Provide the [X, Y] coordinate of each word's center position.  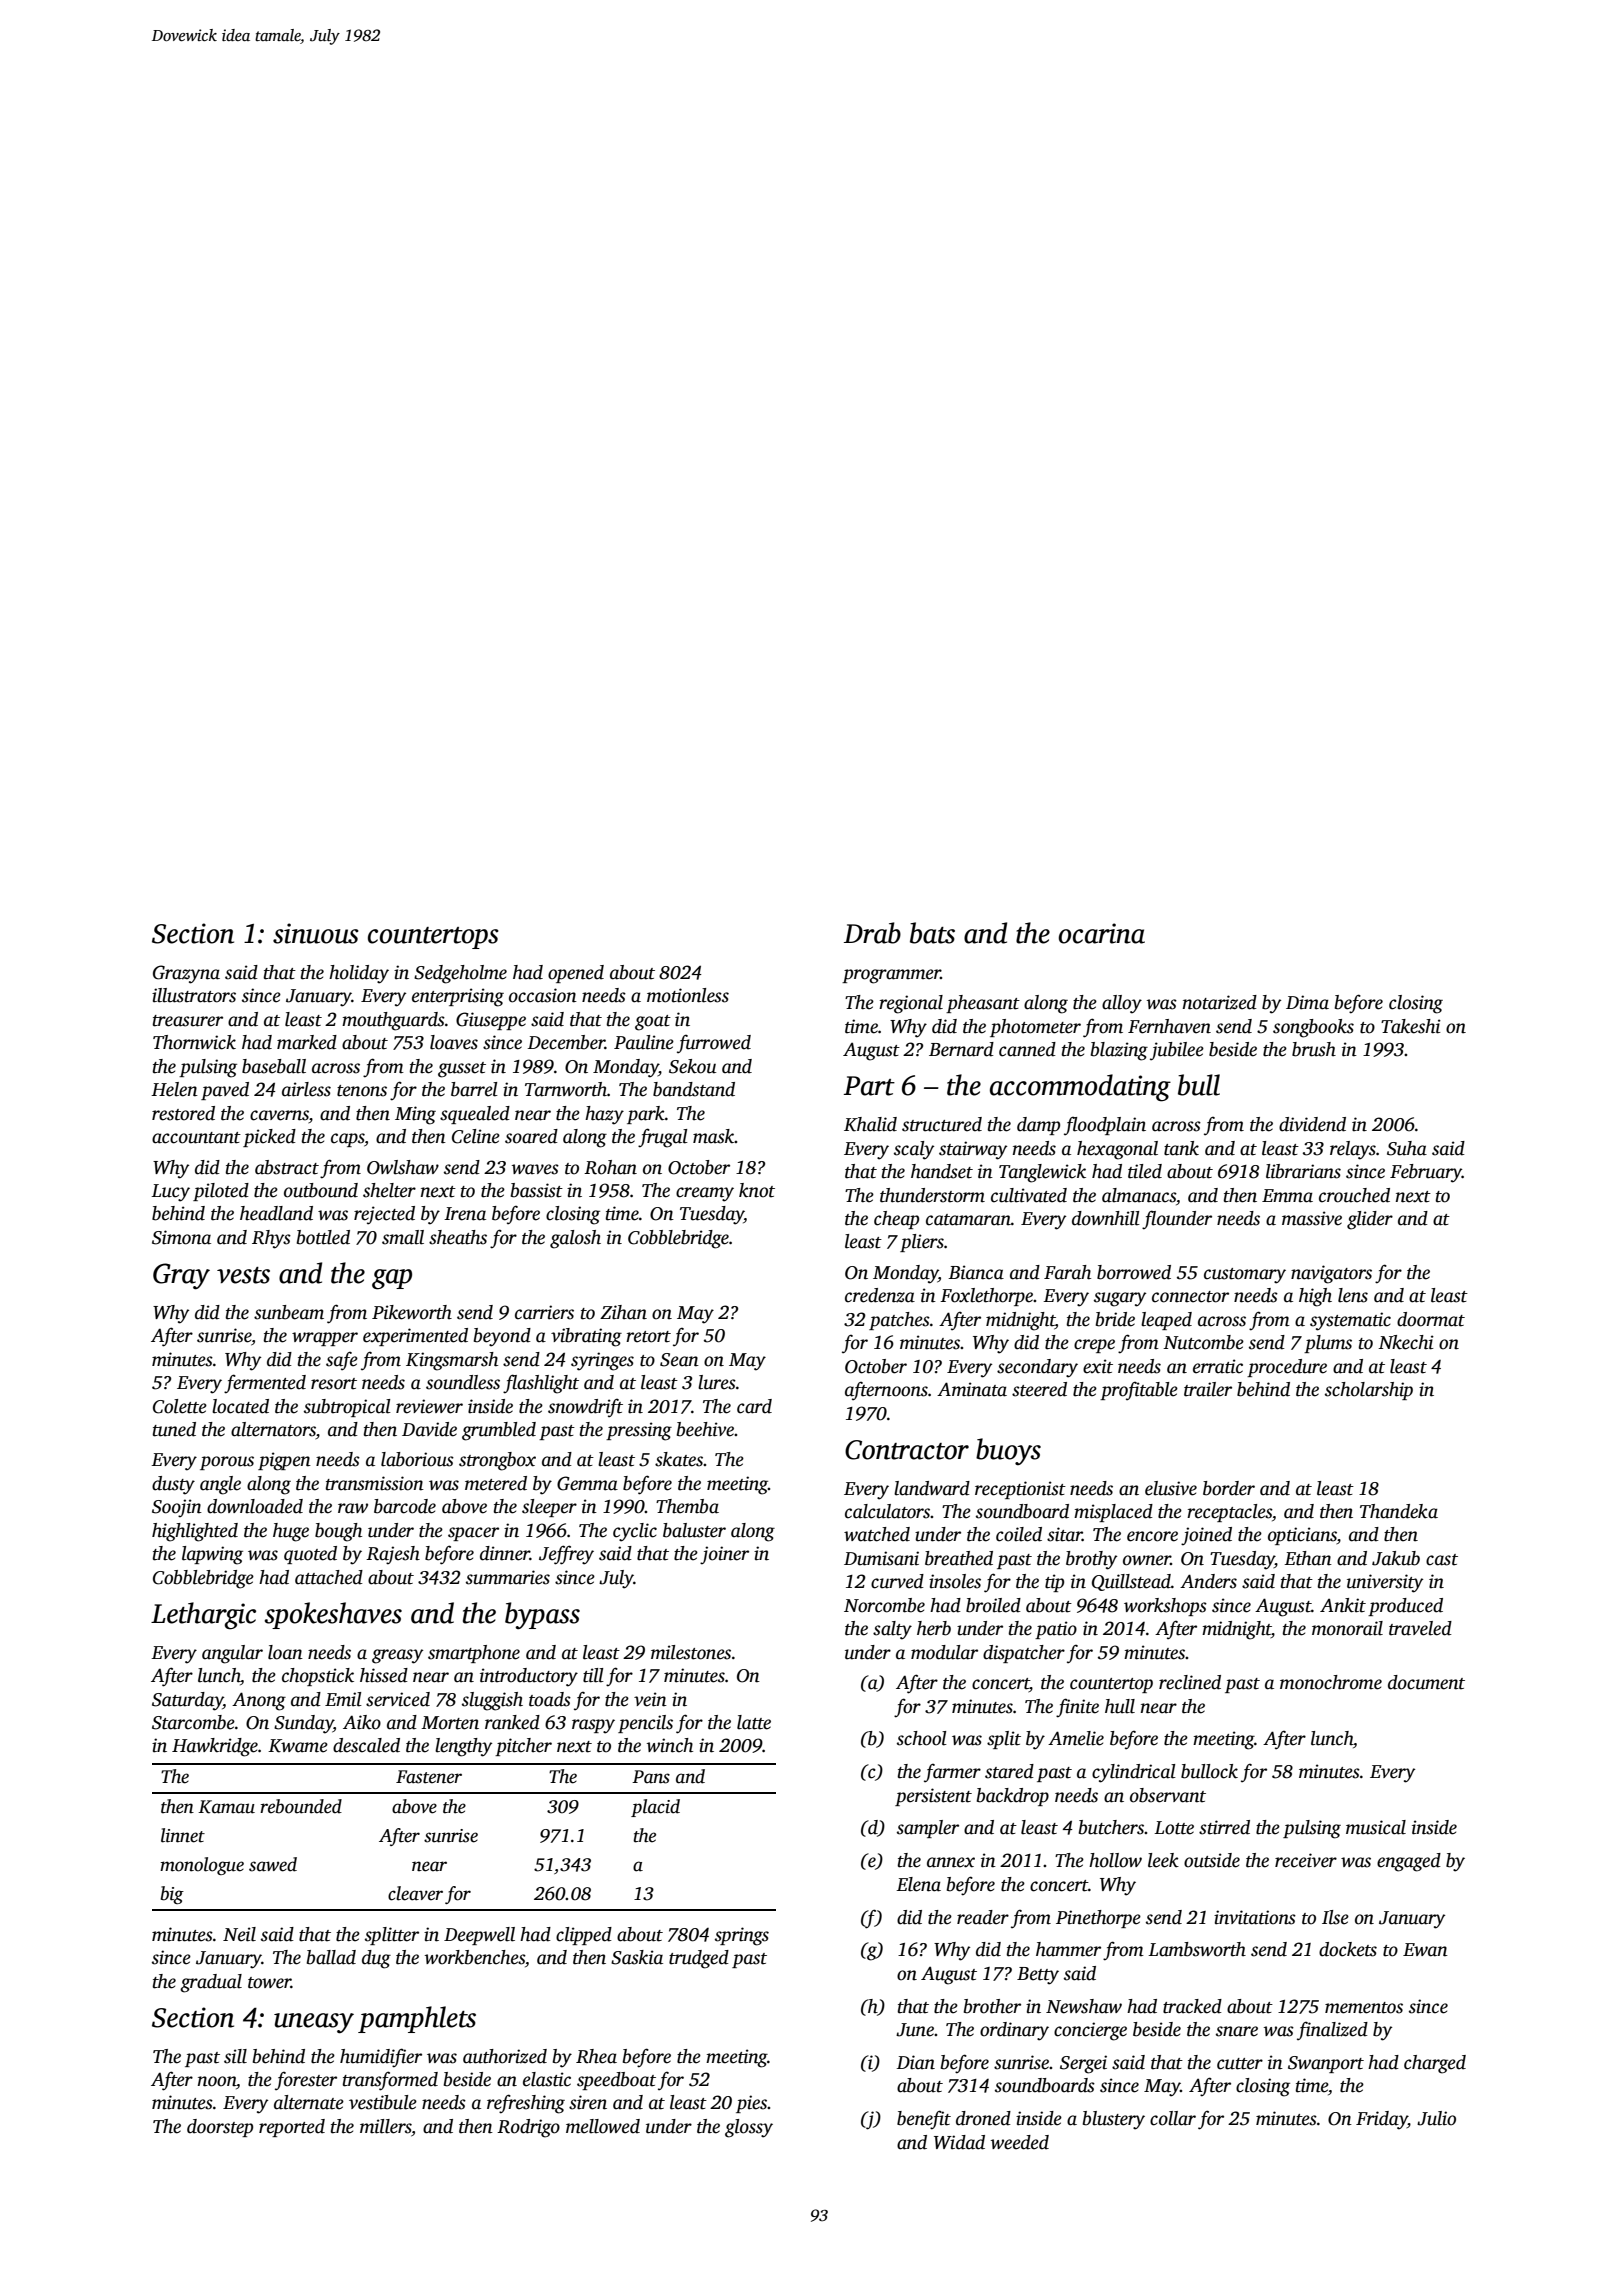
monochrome [1331, 1682]
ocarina [1102, 933]
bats [932, 933]
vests [243, 1275]
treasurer [188, 1021]
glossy [749, 2128]
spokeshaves [333, 1615]
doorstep [220, 2128]
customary [1245, 1276]
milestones [691, 1652]
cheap [896, 1220]
